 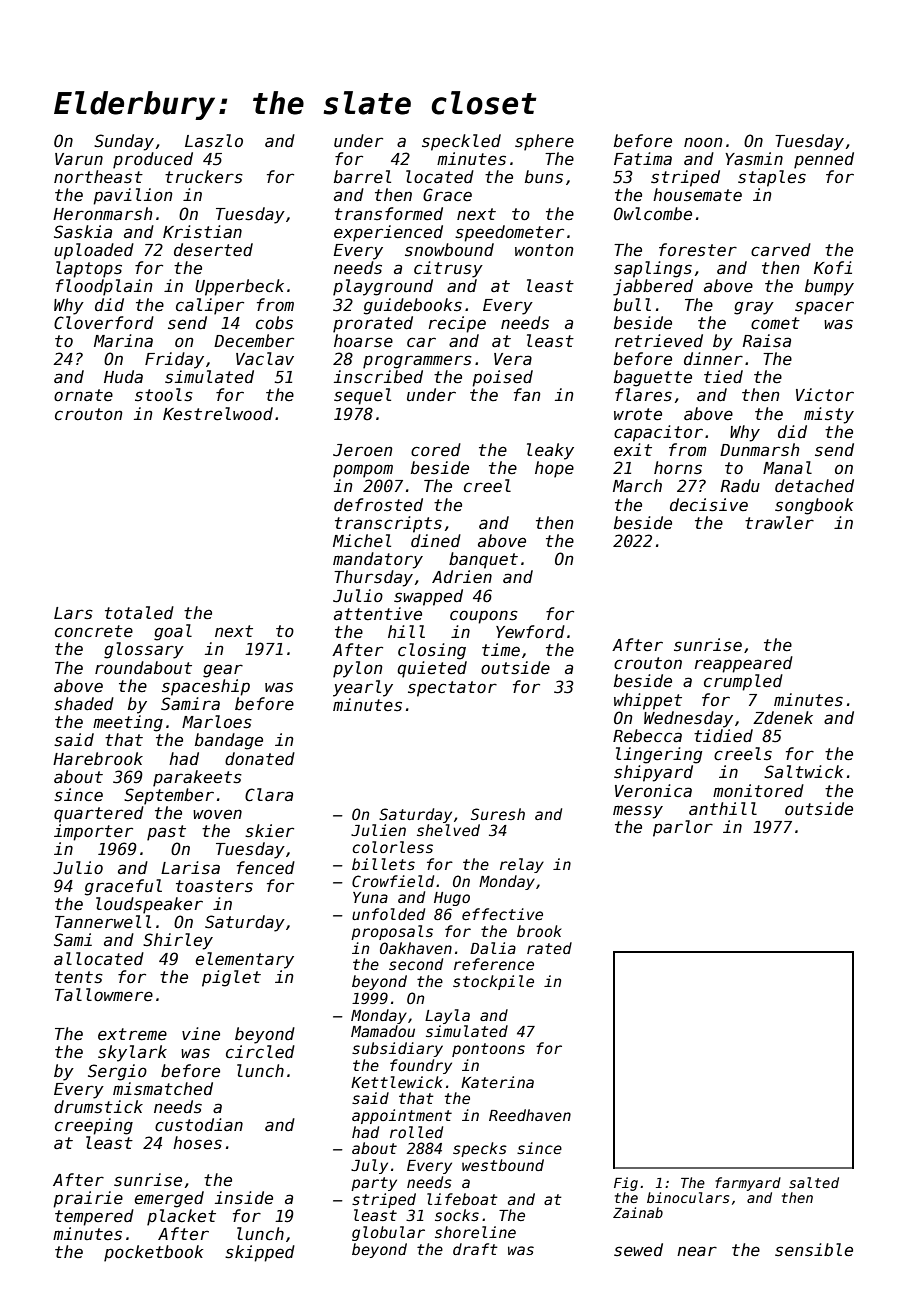 What do you see at coordinates (513, 359) in the screenshot?
I see `Vera` at bounding box center [513, 359].
